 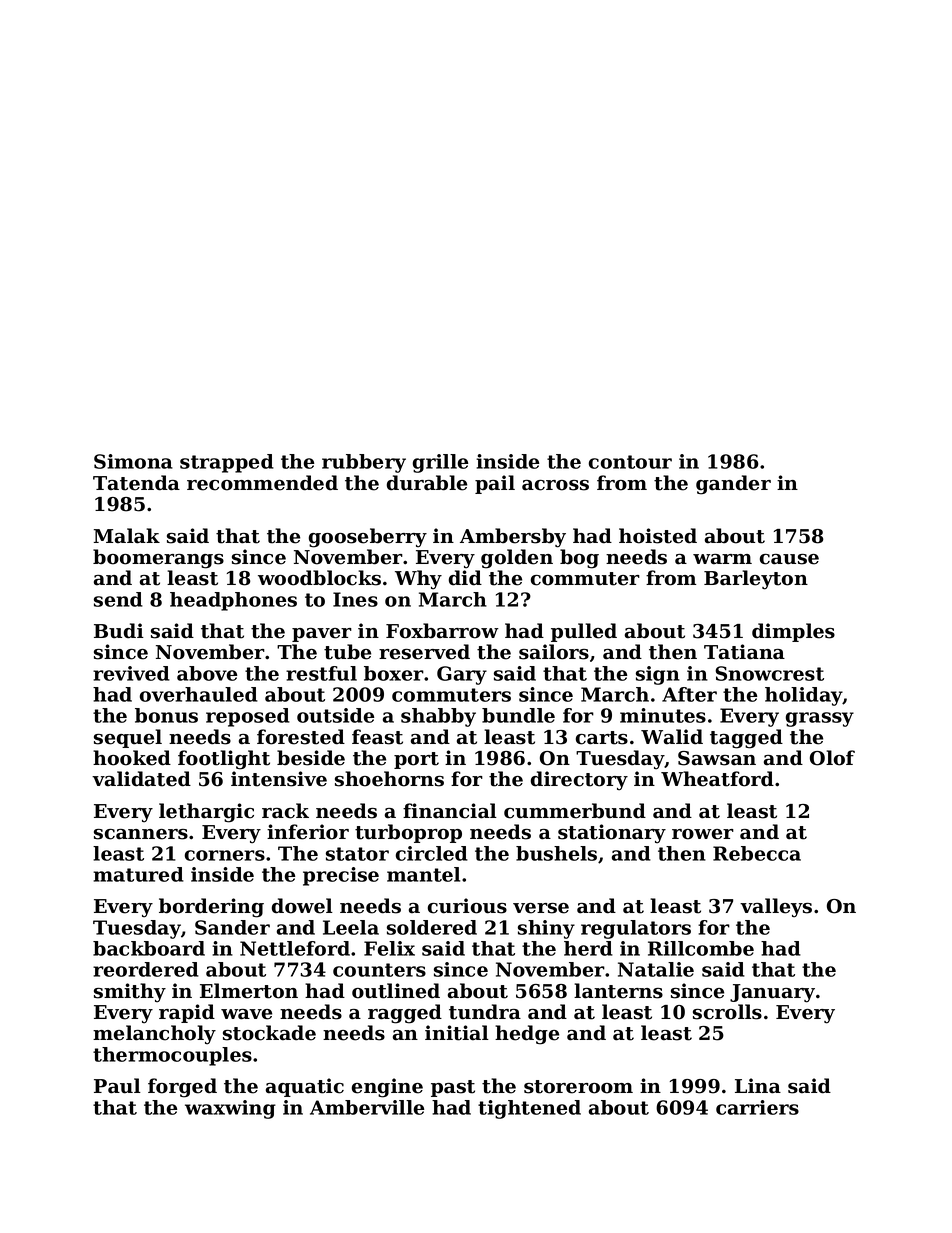 What do you see at coordinates (172, 1056) in the document?
I see `thermocouples` at bounding box center [172, 1056].
